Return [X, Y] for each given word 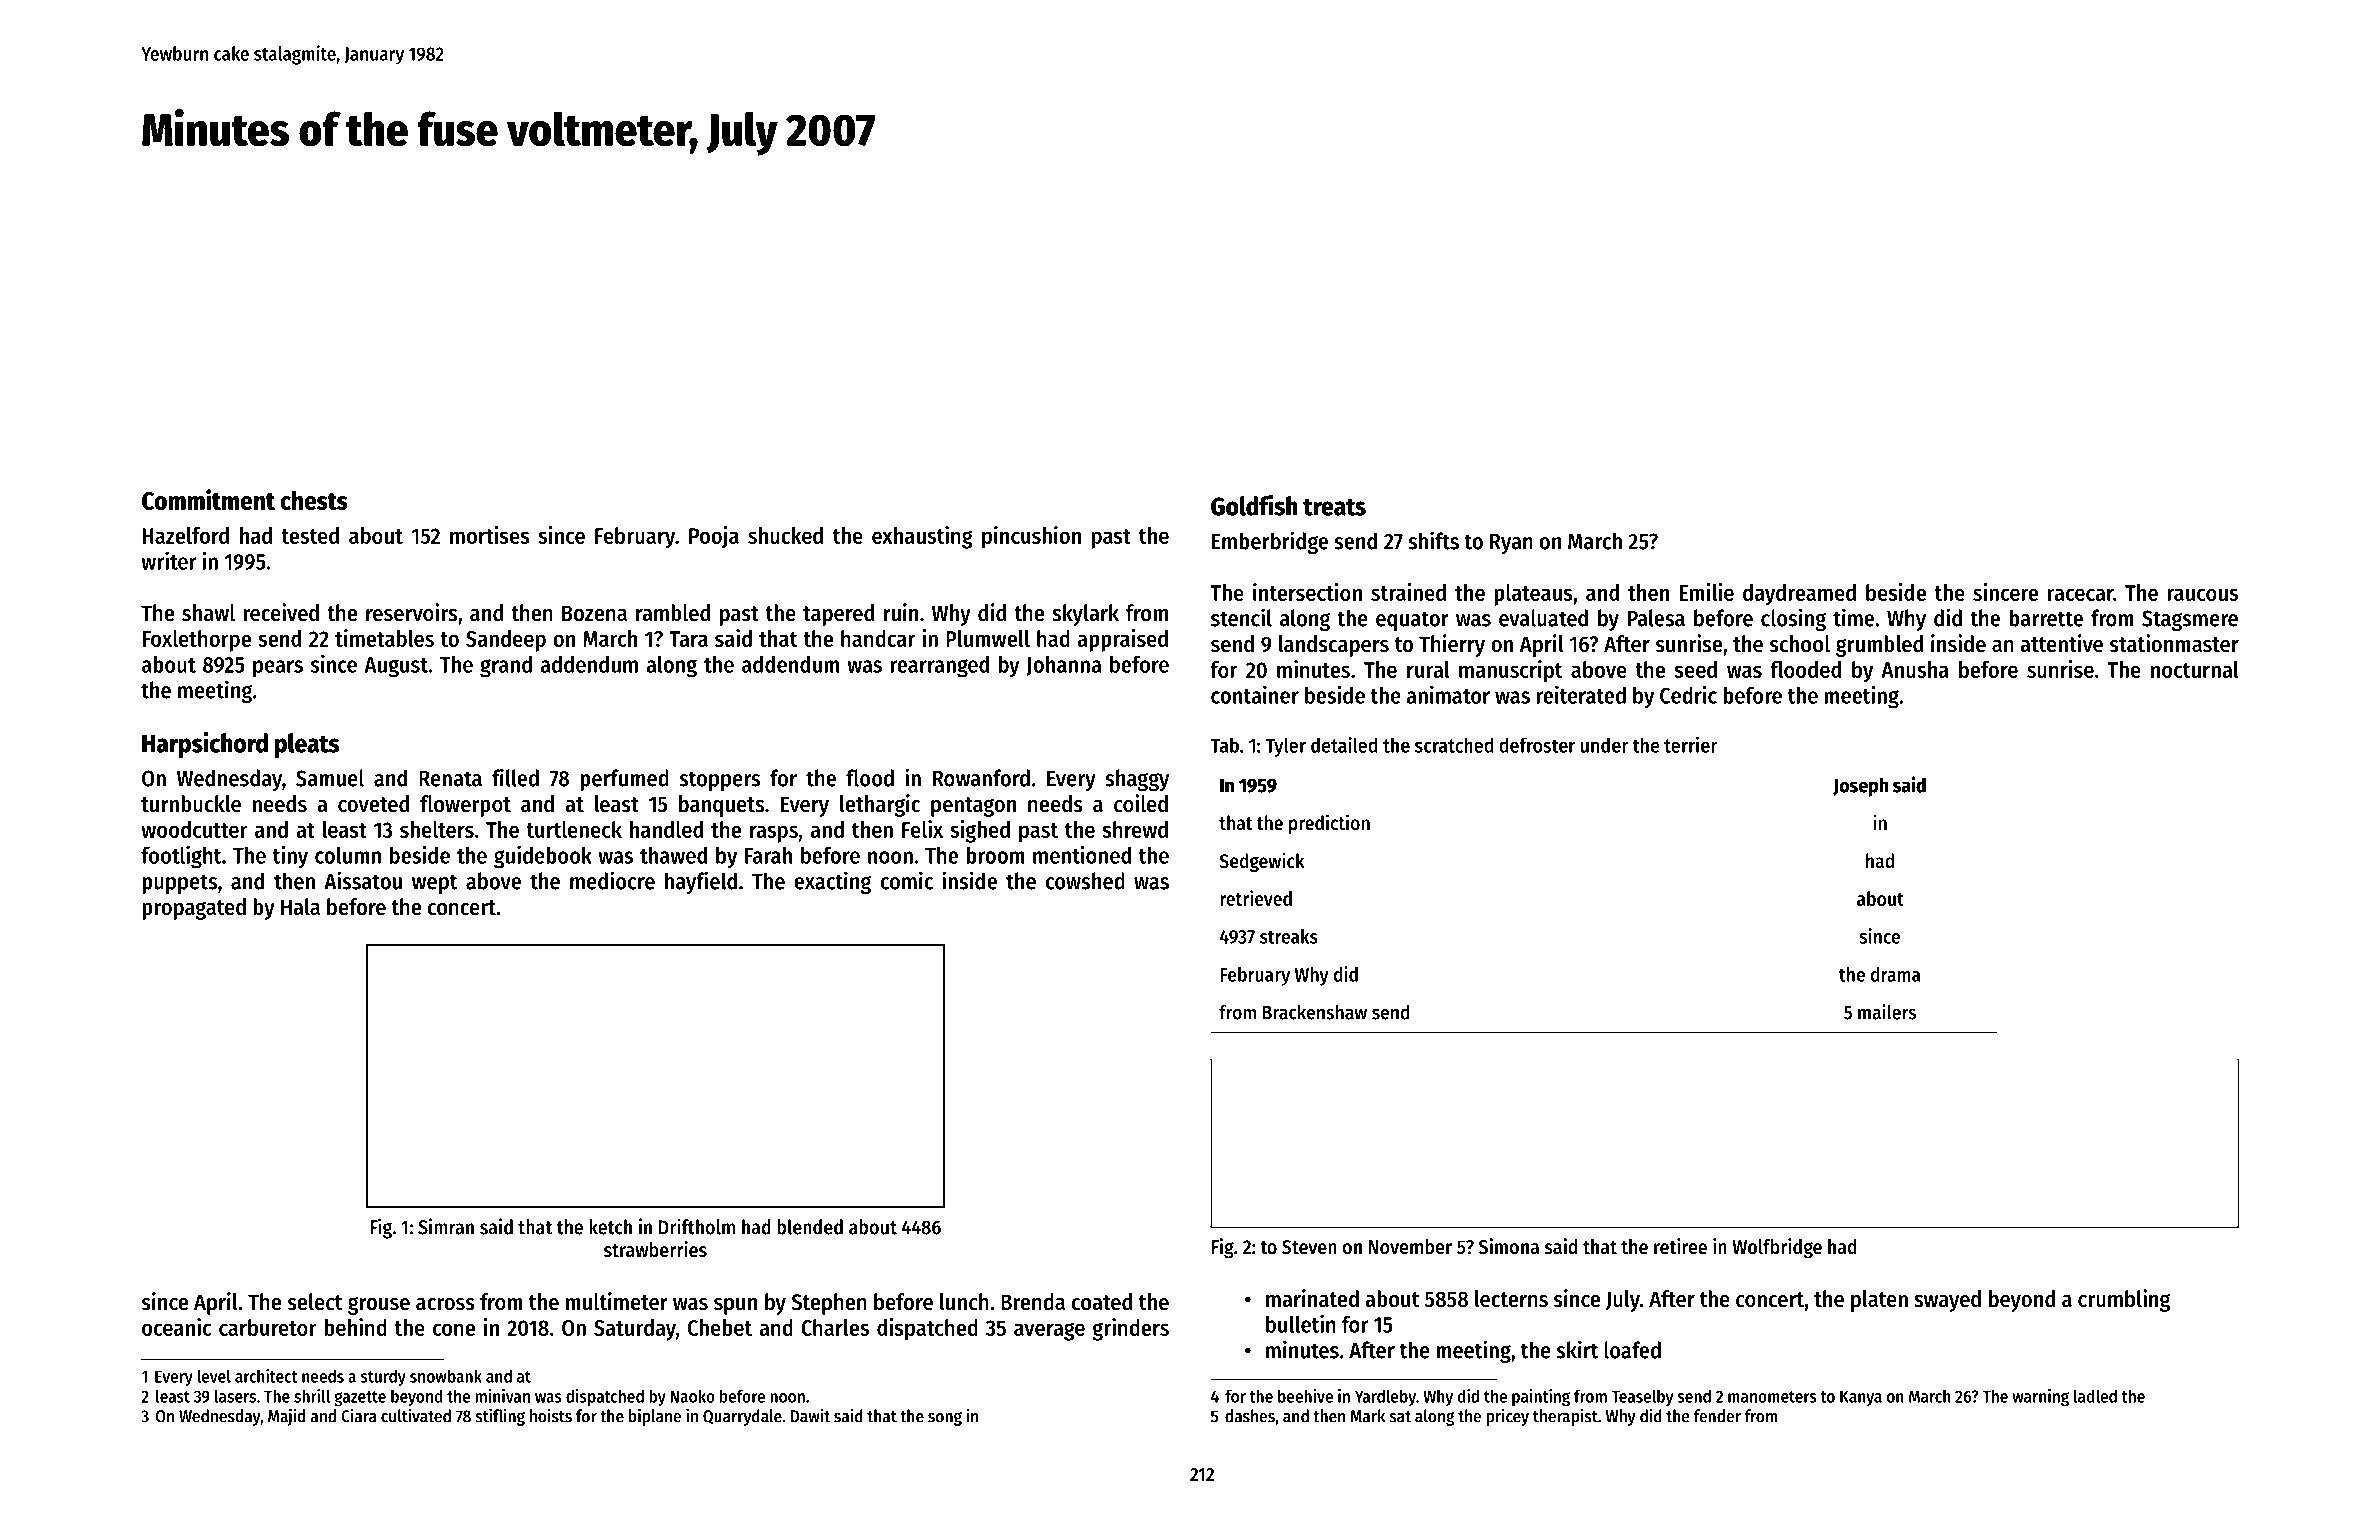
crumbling [2124, 1300]
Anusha [1915, 669]
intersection [1307, 592]
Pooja [714, 537]
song [945, 1419]
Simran [446, 1226]
